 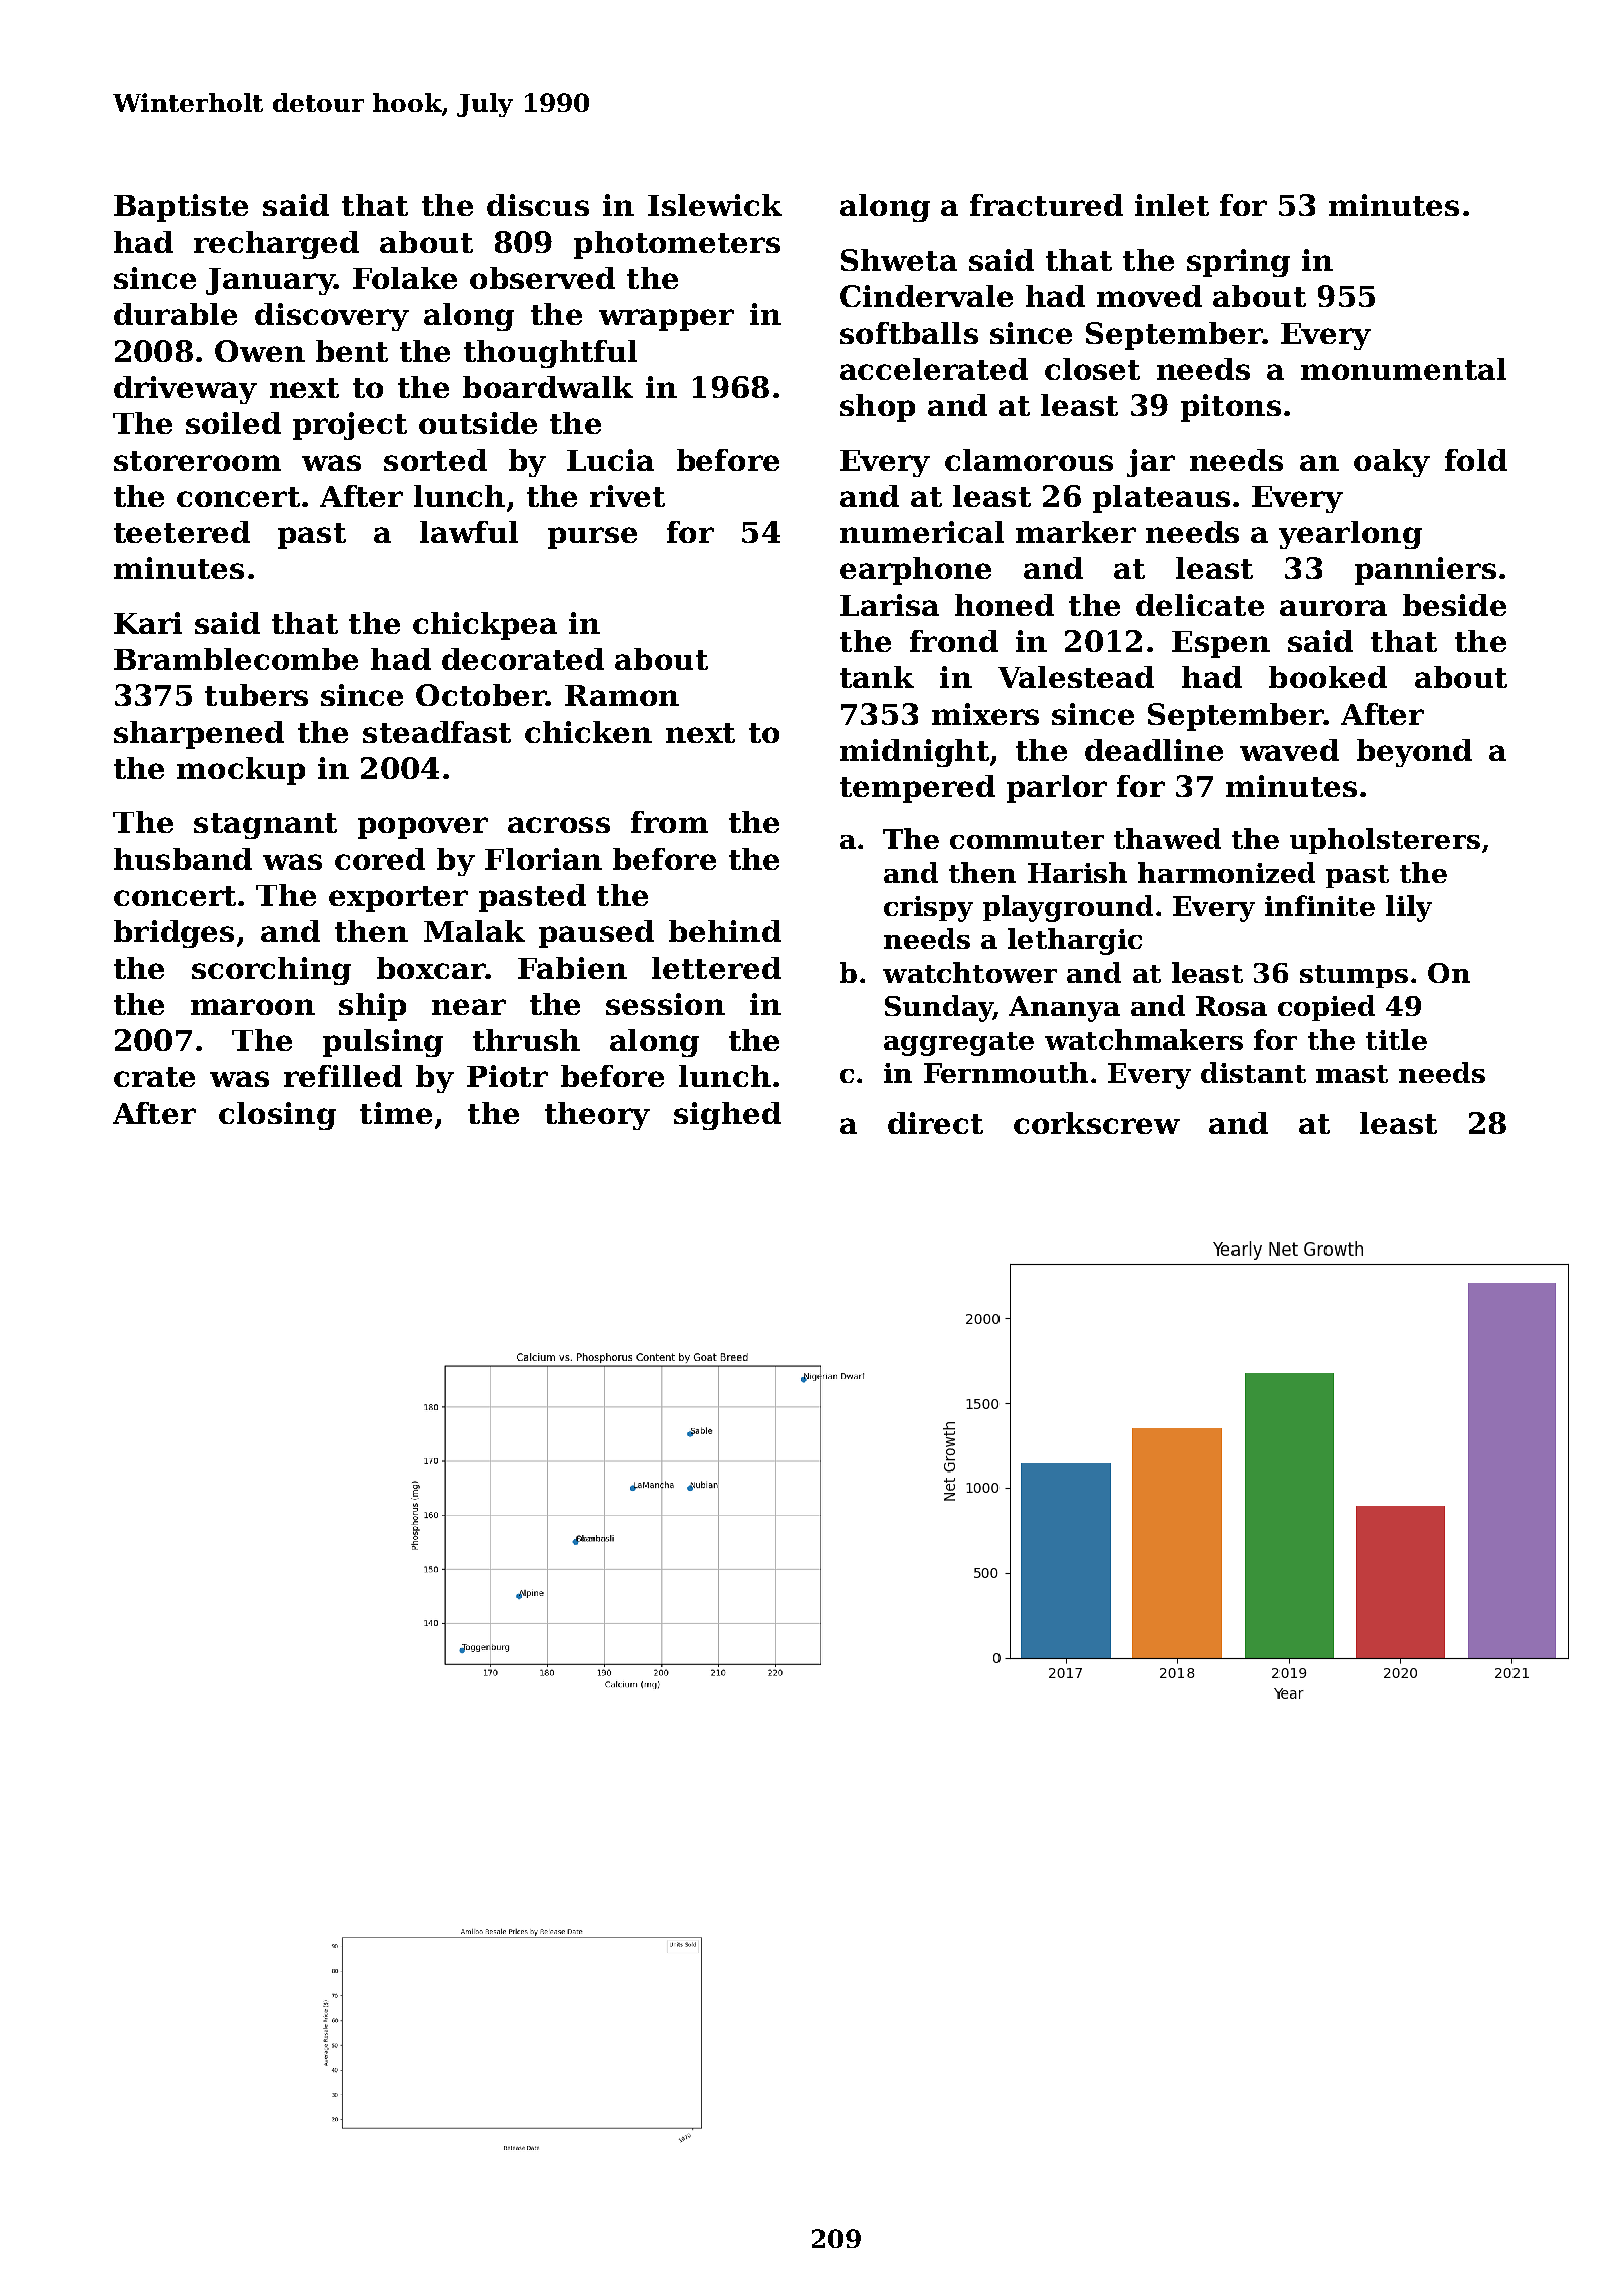 What do you see at coordinates (469, 532) in the screenshot?
I see `lawful` at bounding box center [469, 532].
